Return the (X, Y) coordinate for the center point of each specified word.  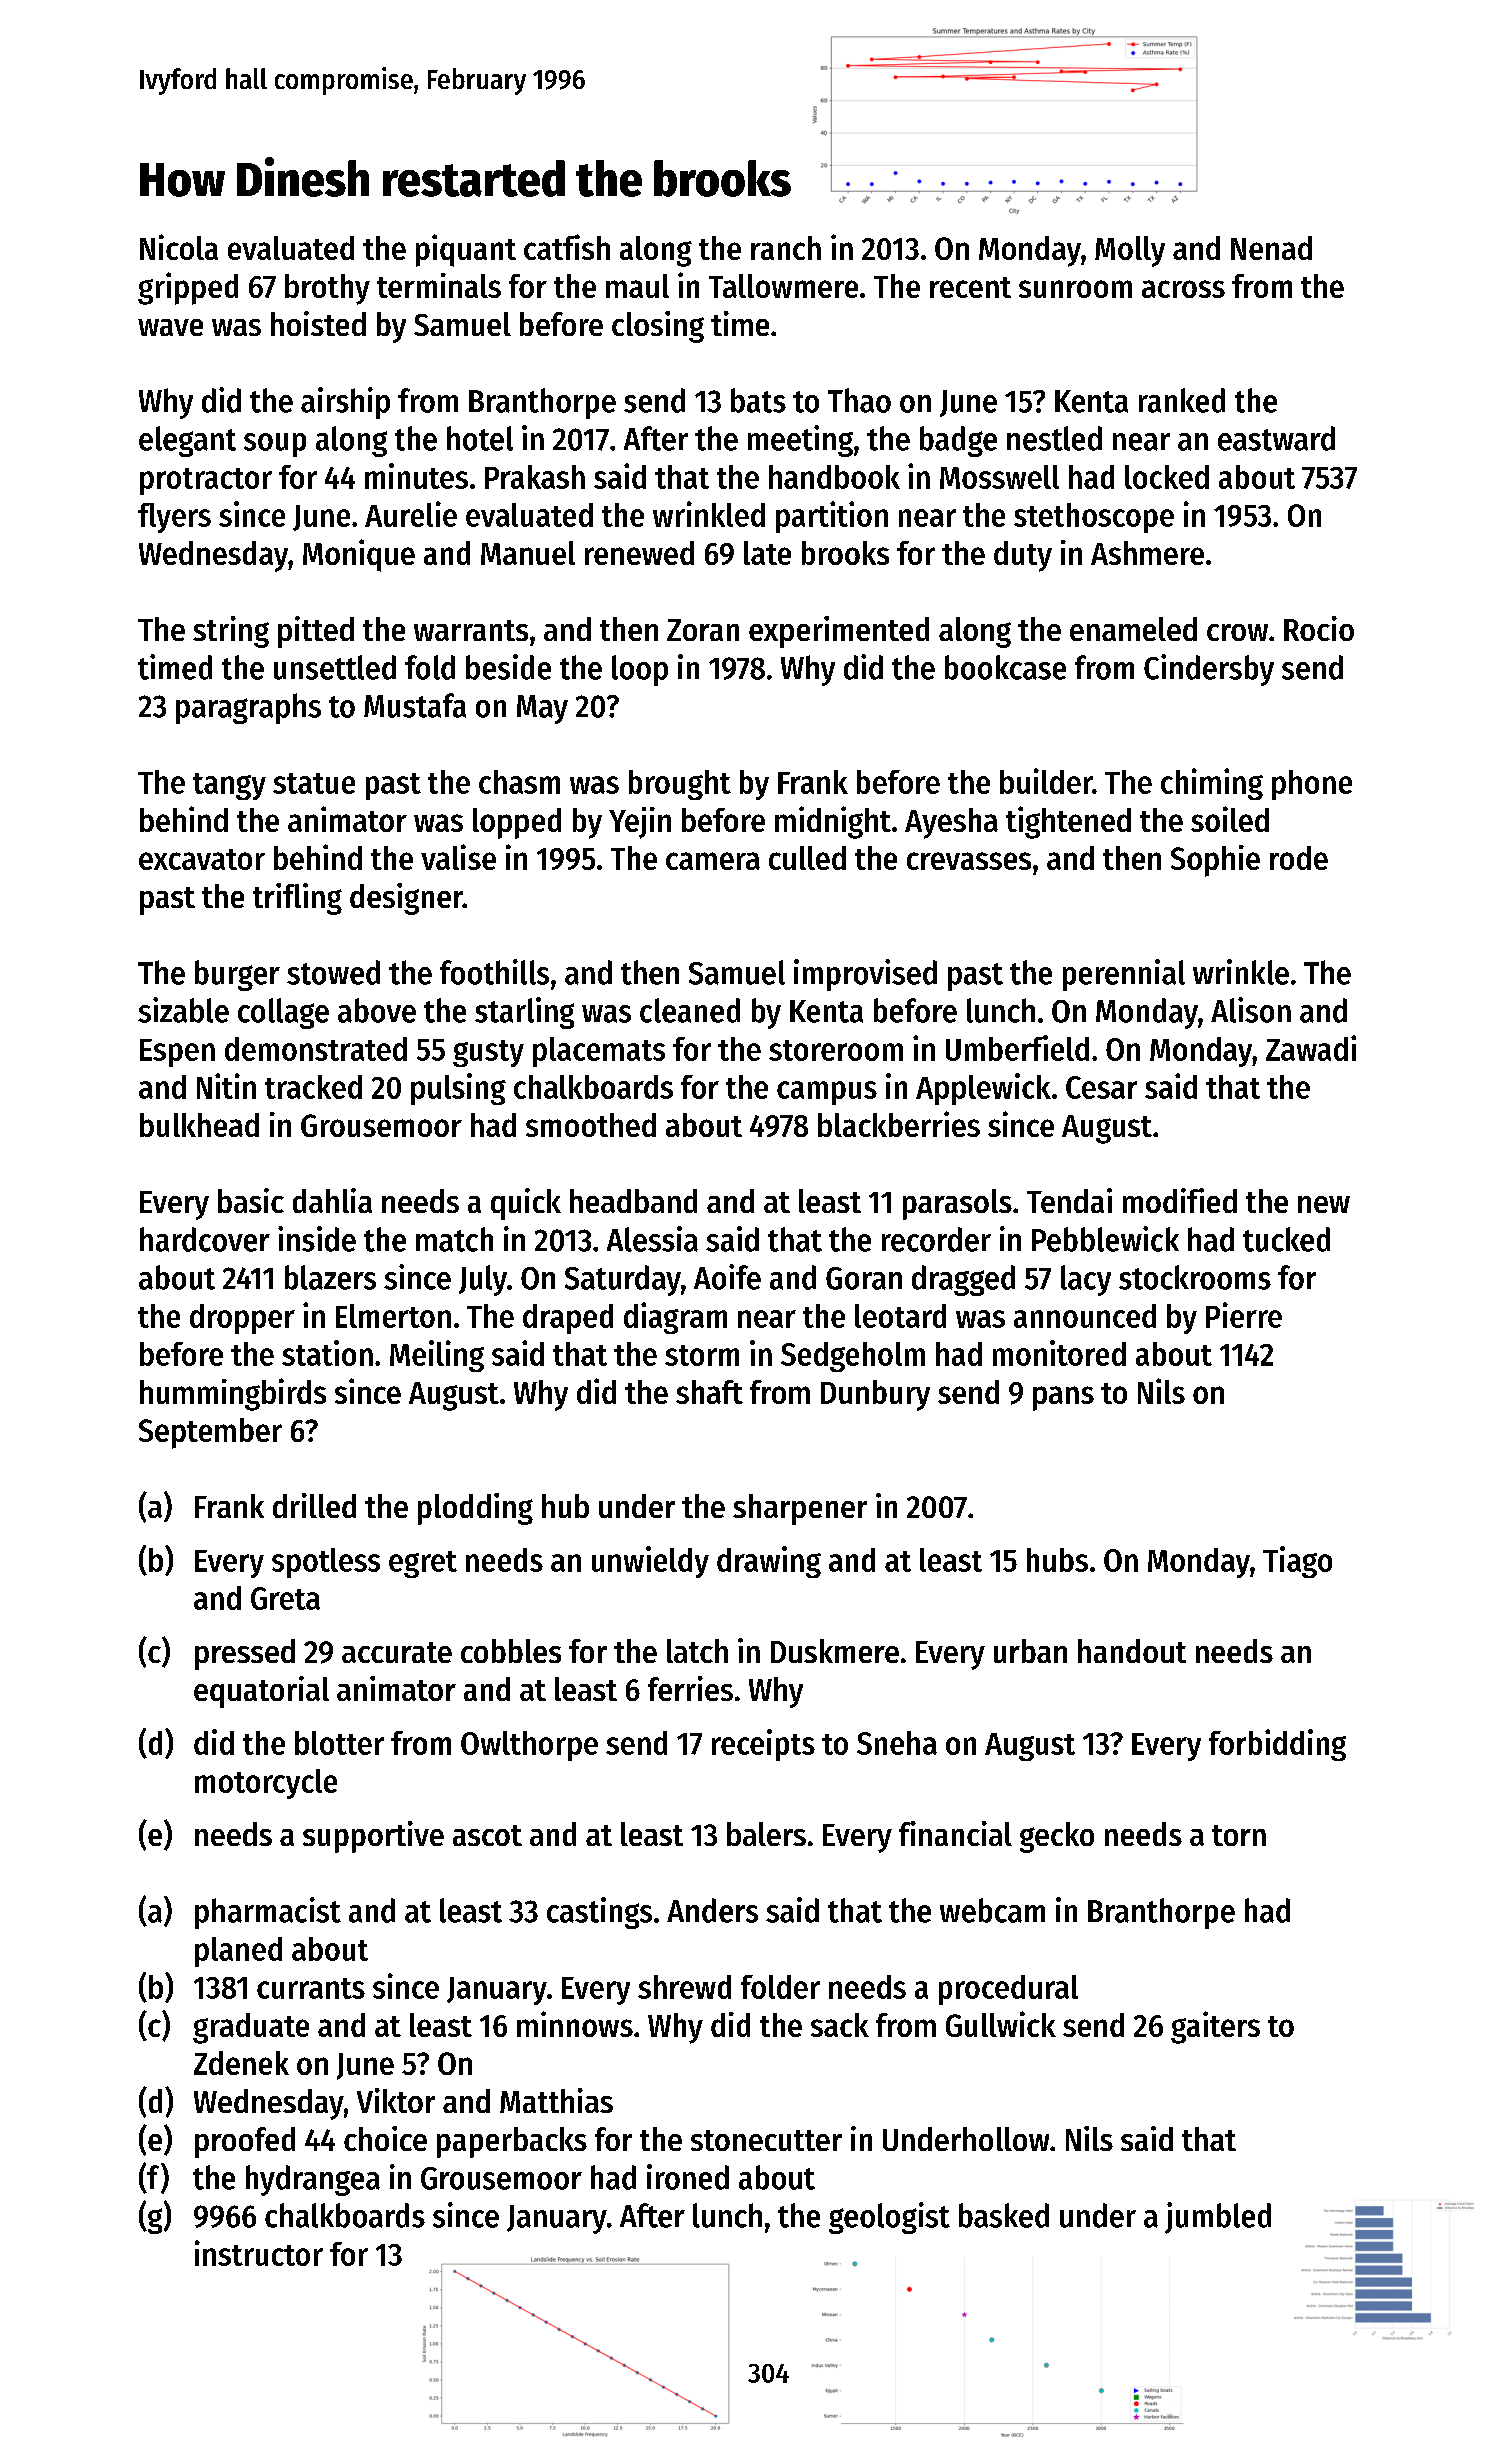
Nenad (1271, 248)
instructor (259, 2253)
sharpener (800, 1509)
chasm (519, 782)
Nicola (179, 247)
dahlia (332, 1200)
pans (1063, 1398)
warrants (471, 630)
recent (970, 287)
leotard (900, 1316)
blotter (339, 1743)
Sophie (1215, 861)
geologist (889, 2218)
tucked (1286, 1239)
